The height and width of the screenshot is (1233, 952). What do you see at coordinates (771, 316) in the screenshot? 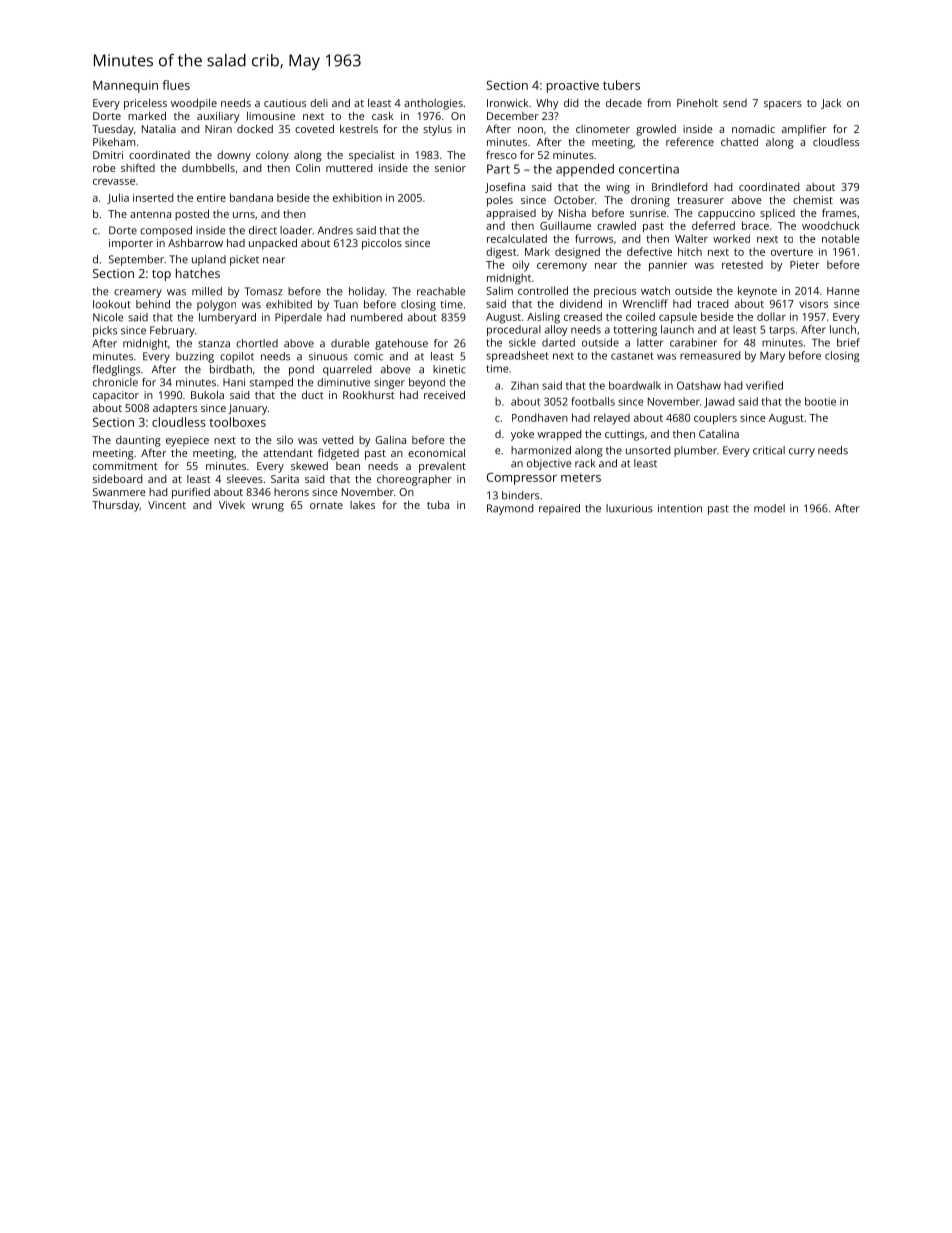
I see `dollar` at bounding box center [771, 316].
